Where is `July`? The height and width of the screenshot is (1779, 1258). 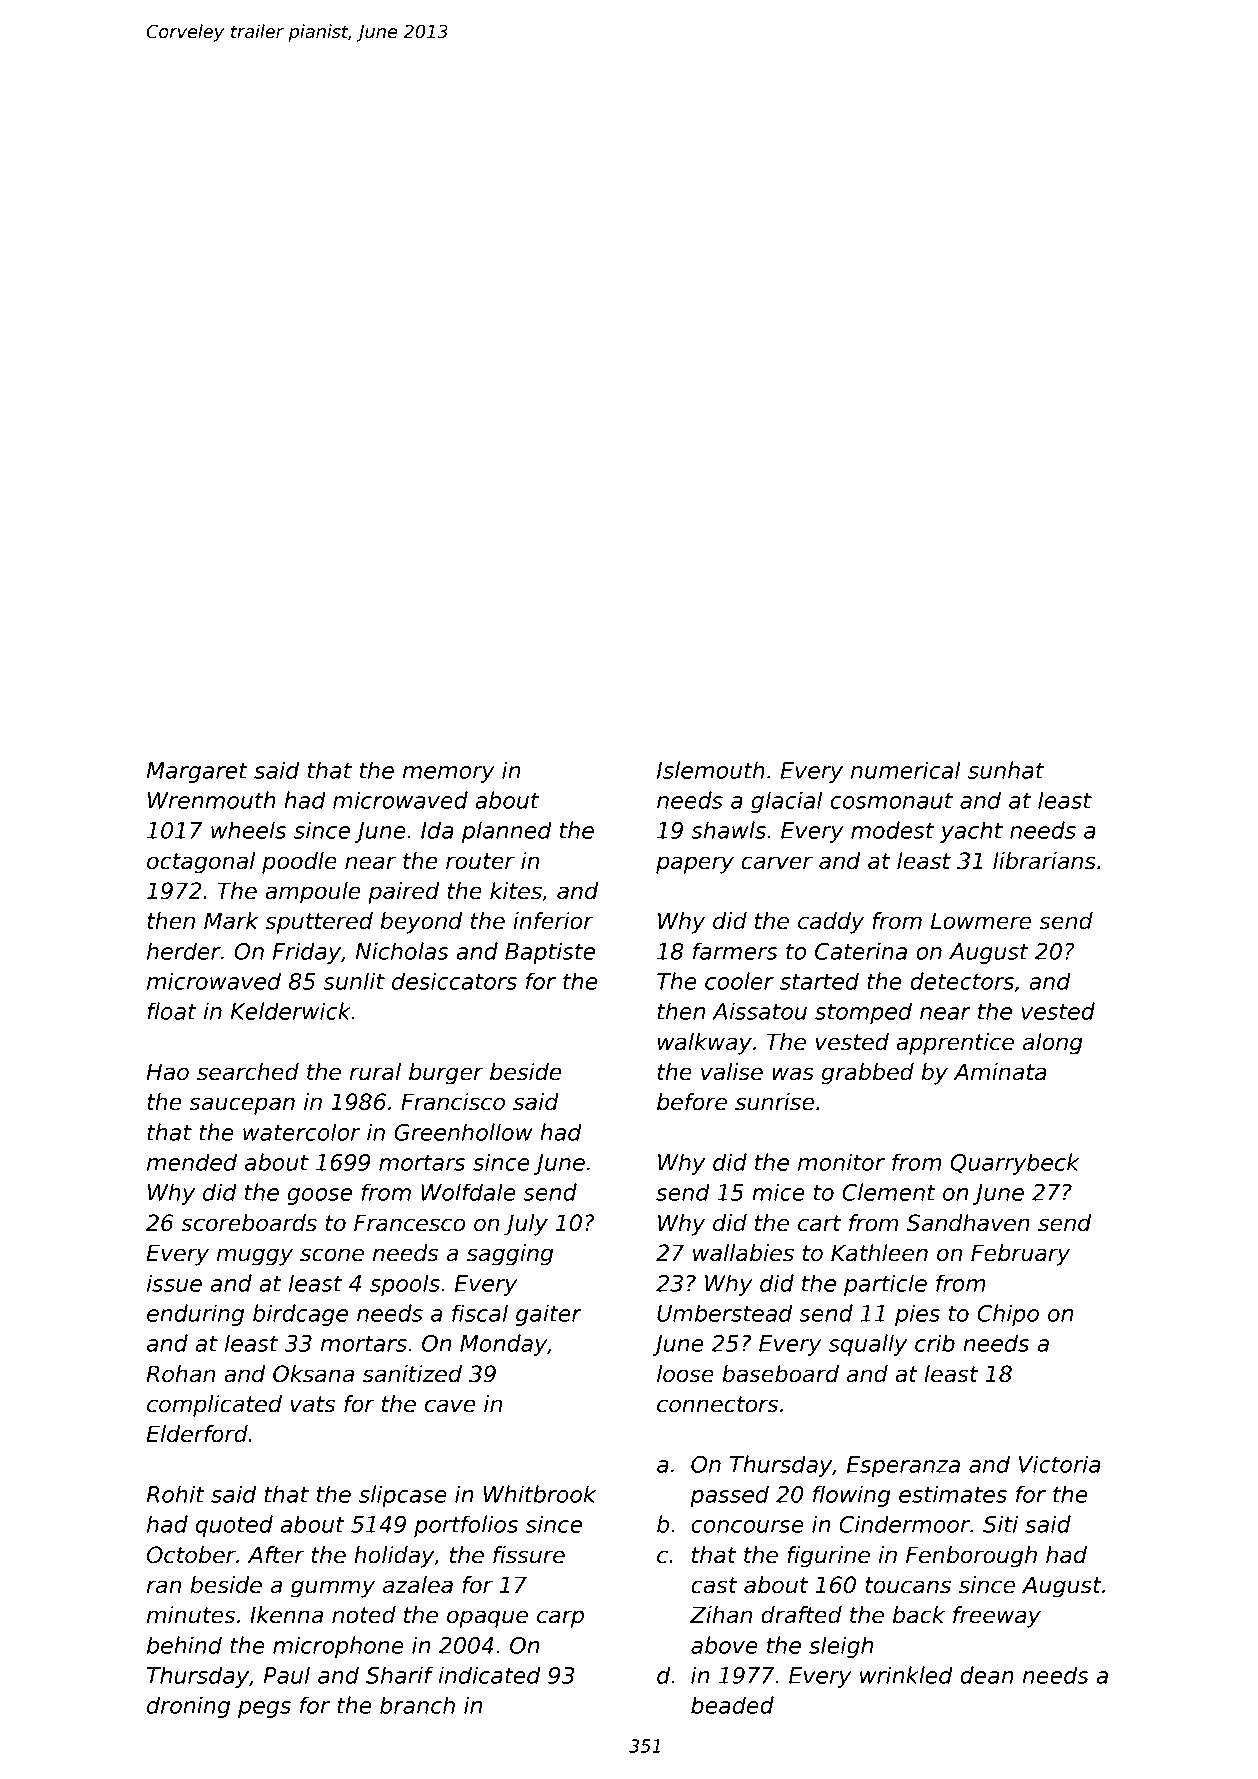
July is located at coordinates (526, 1225).
